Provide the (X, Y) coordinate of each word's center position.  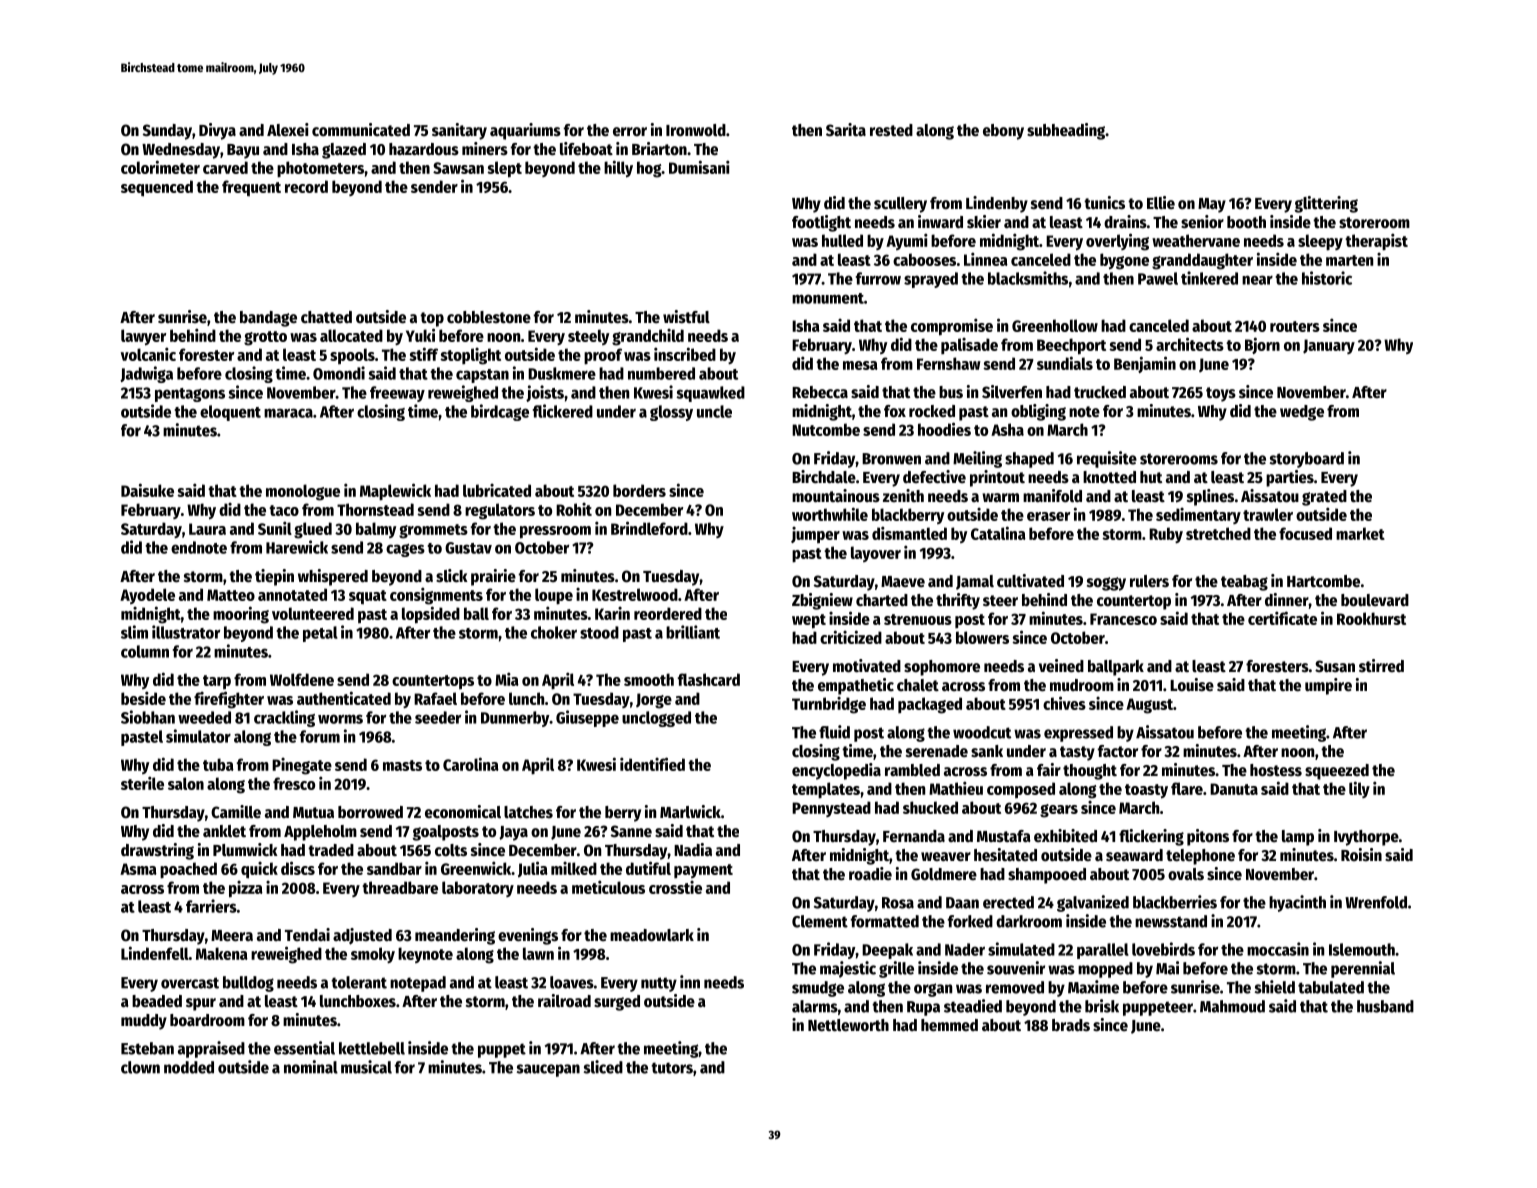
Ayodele (147, 596)
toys (1221, 394)
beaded (157, 1001)
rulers (1149, 581)
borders (639, 490)
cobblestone (489, 317)
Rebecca (820, 392)
